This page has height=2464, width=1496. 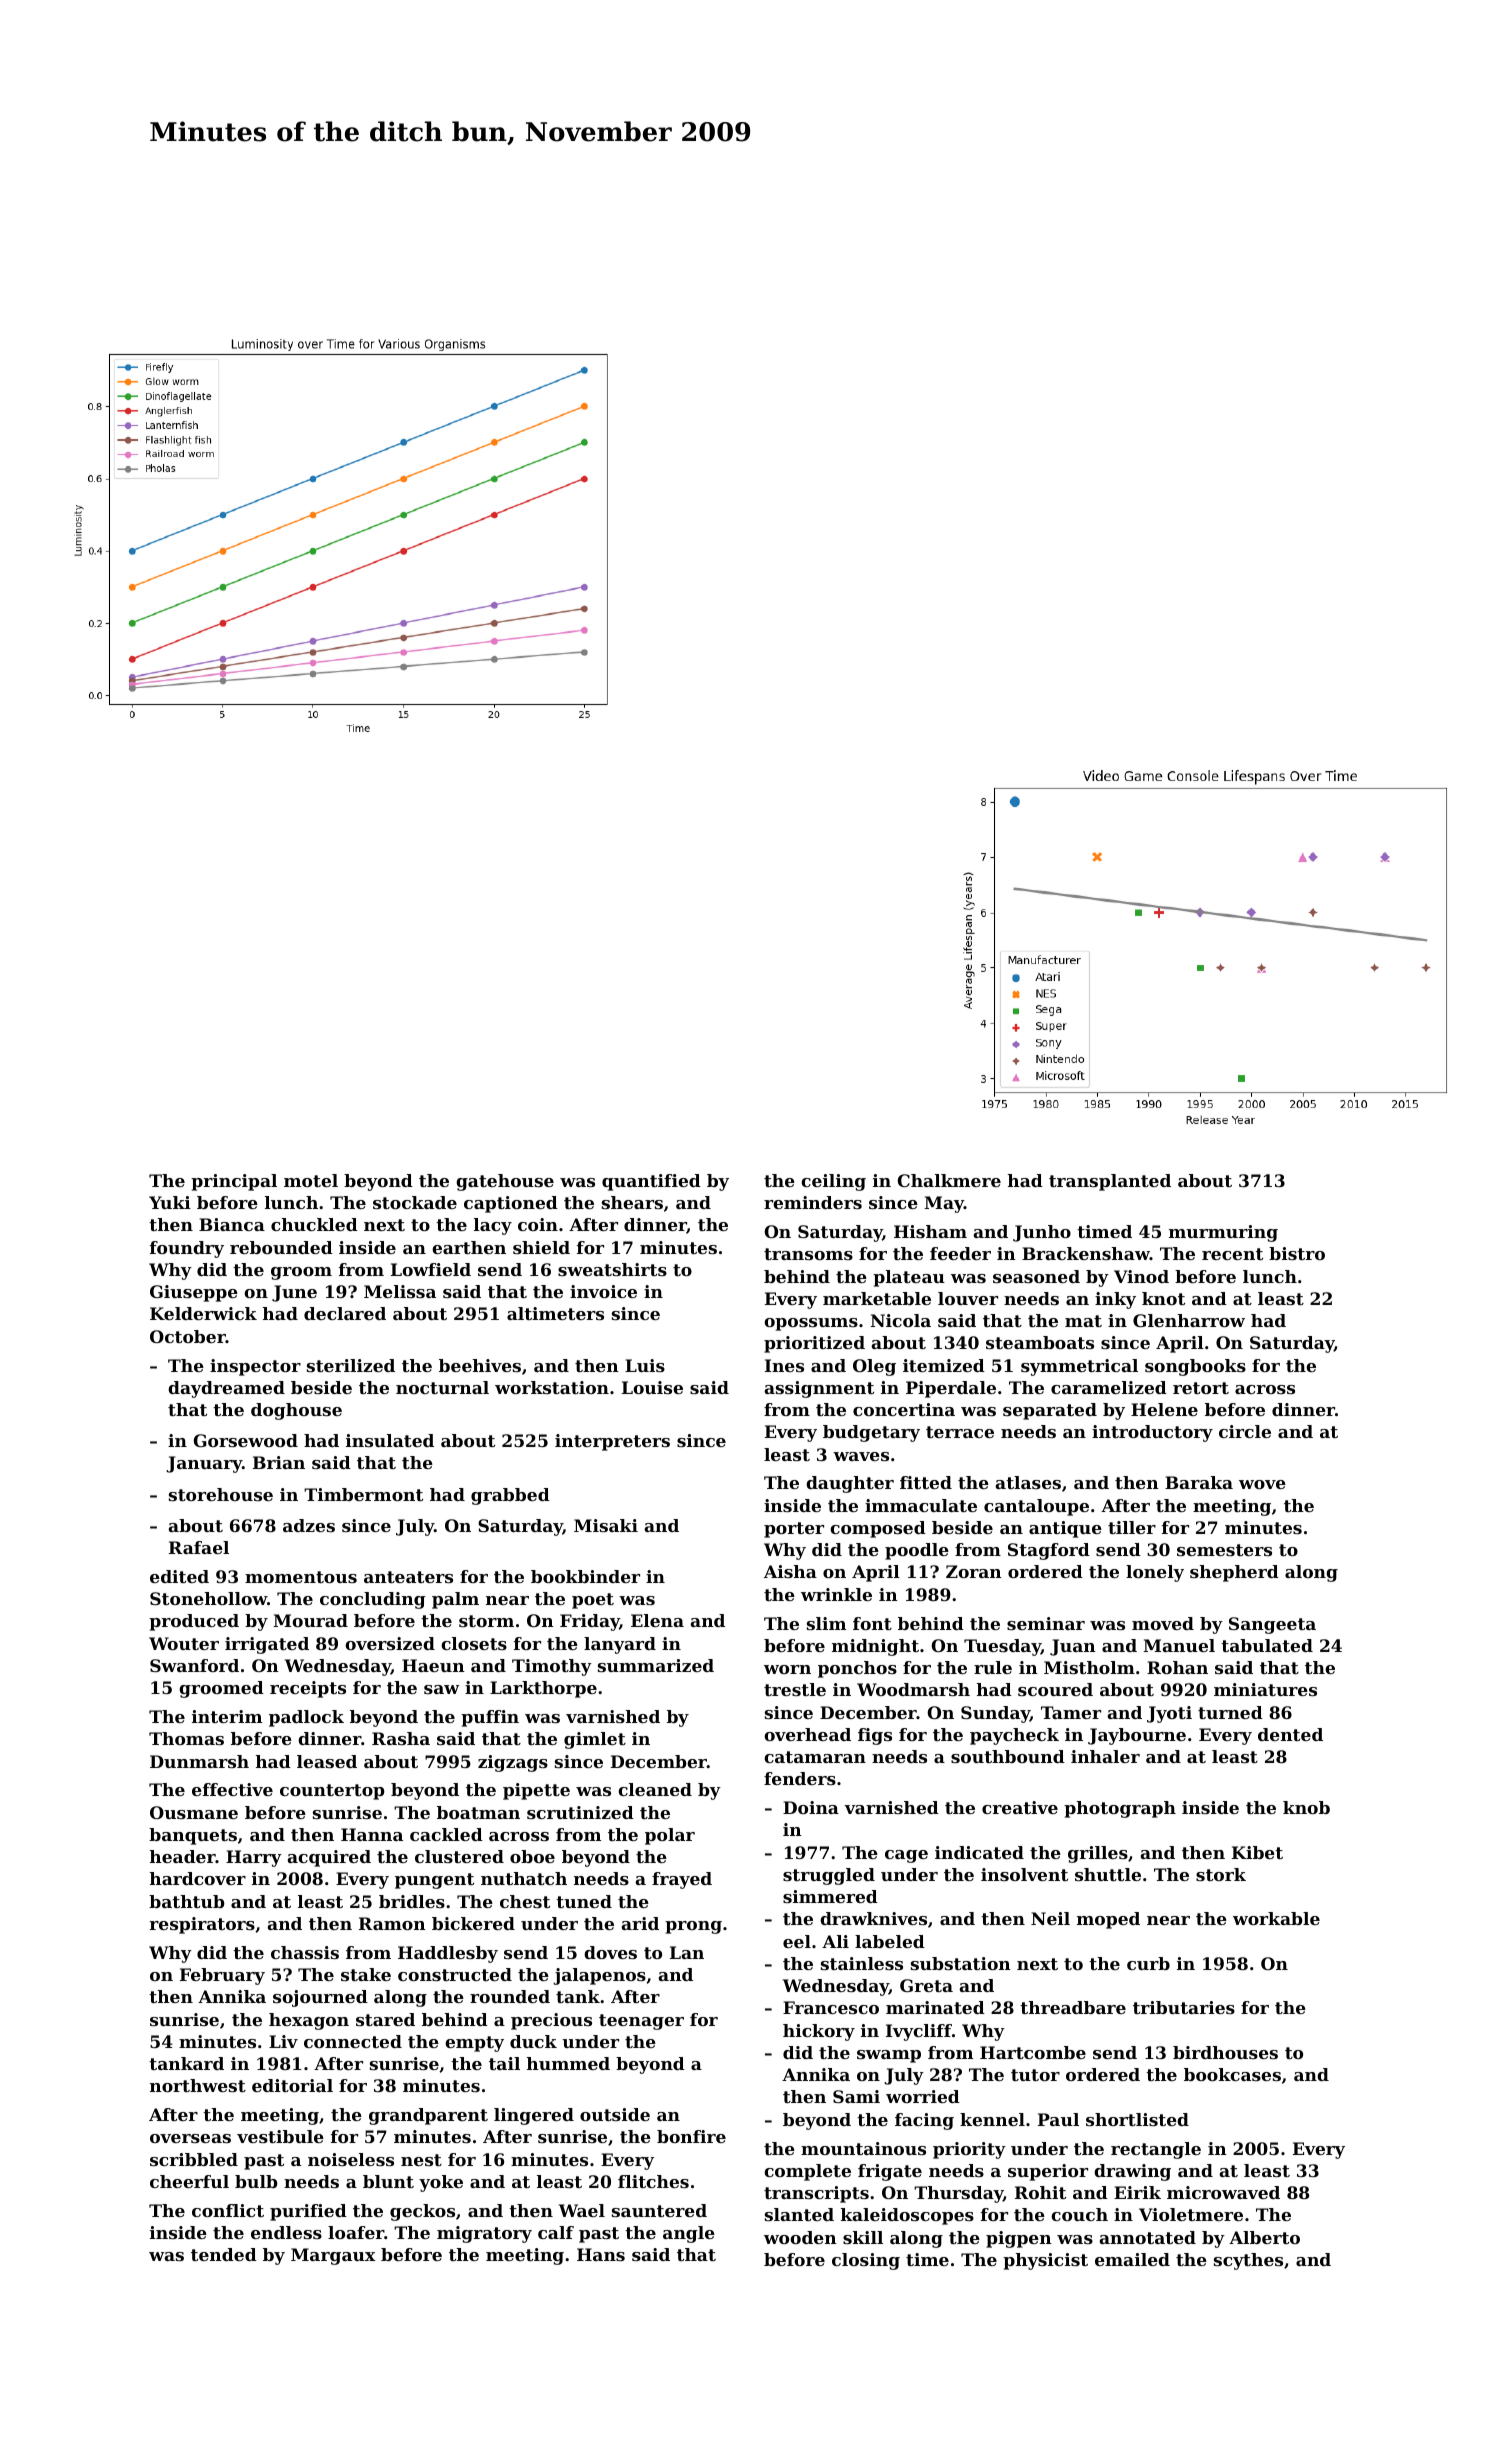 What do you see at coordinates (194, 1812) in the page?
I see `Ousmane` at bounding box center [194, 1812].
